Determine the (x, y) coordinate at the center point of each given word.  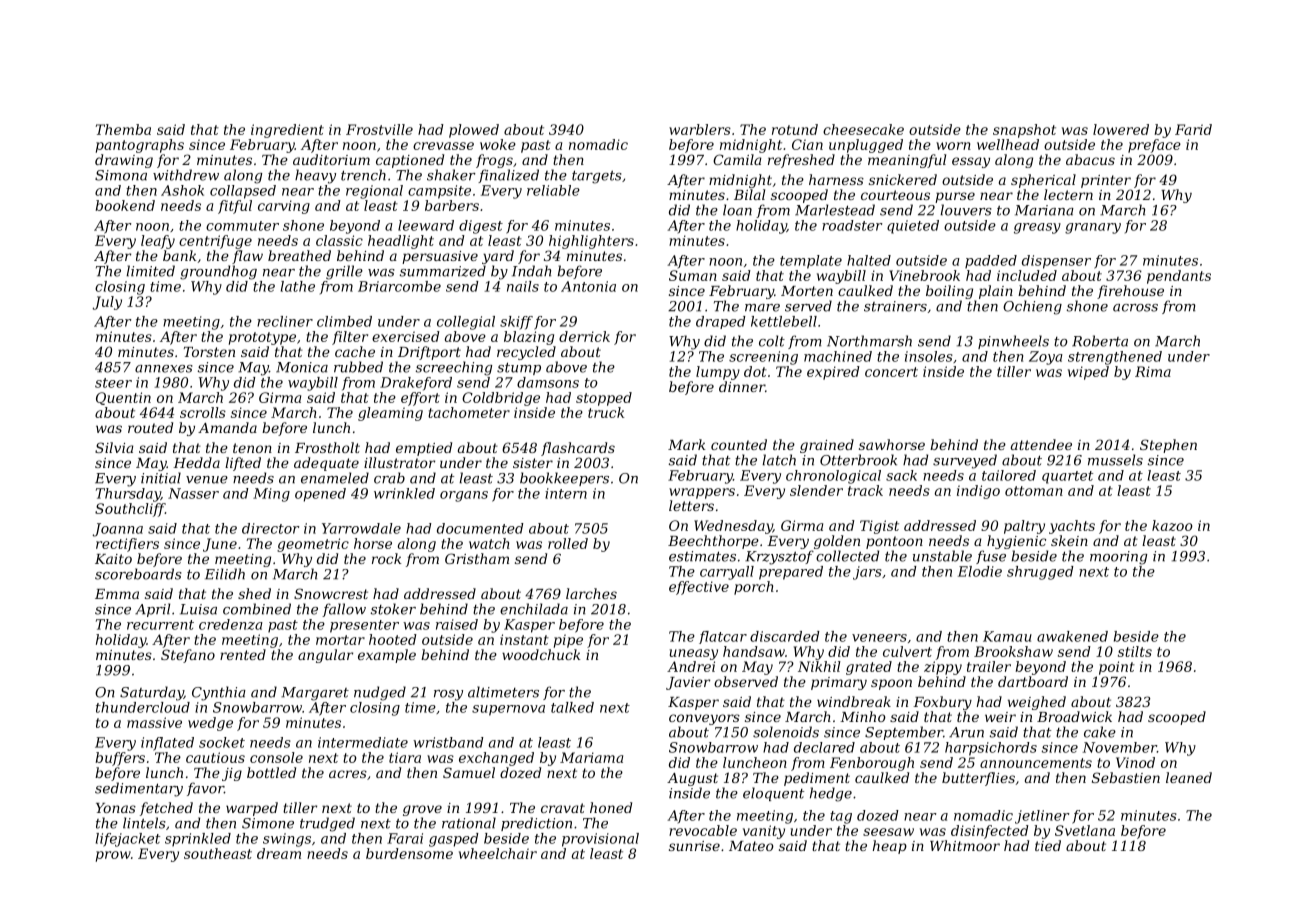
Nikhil (819, 666)
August (692, 779)
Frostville (379, 129)
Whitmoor (965, 845)
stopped (604, 399)
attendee (1041, 444)
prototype (262, 338)
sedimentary (139, 789)
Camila (737, 159)
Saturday (152, 693)
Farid (1193, 129)
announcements (1036, 763)
